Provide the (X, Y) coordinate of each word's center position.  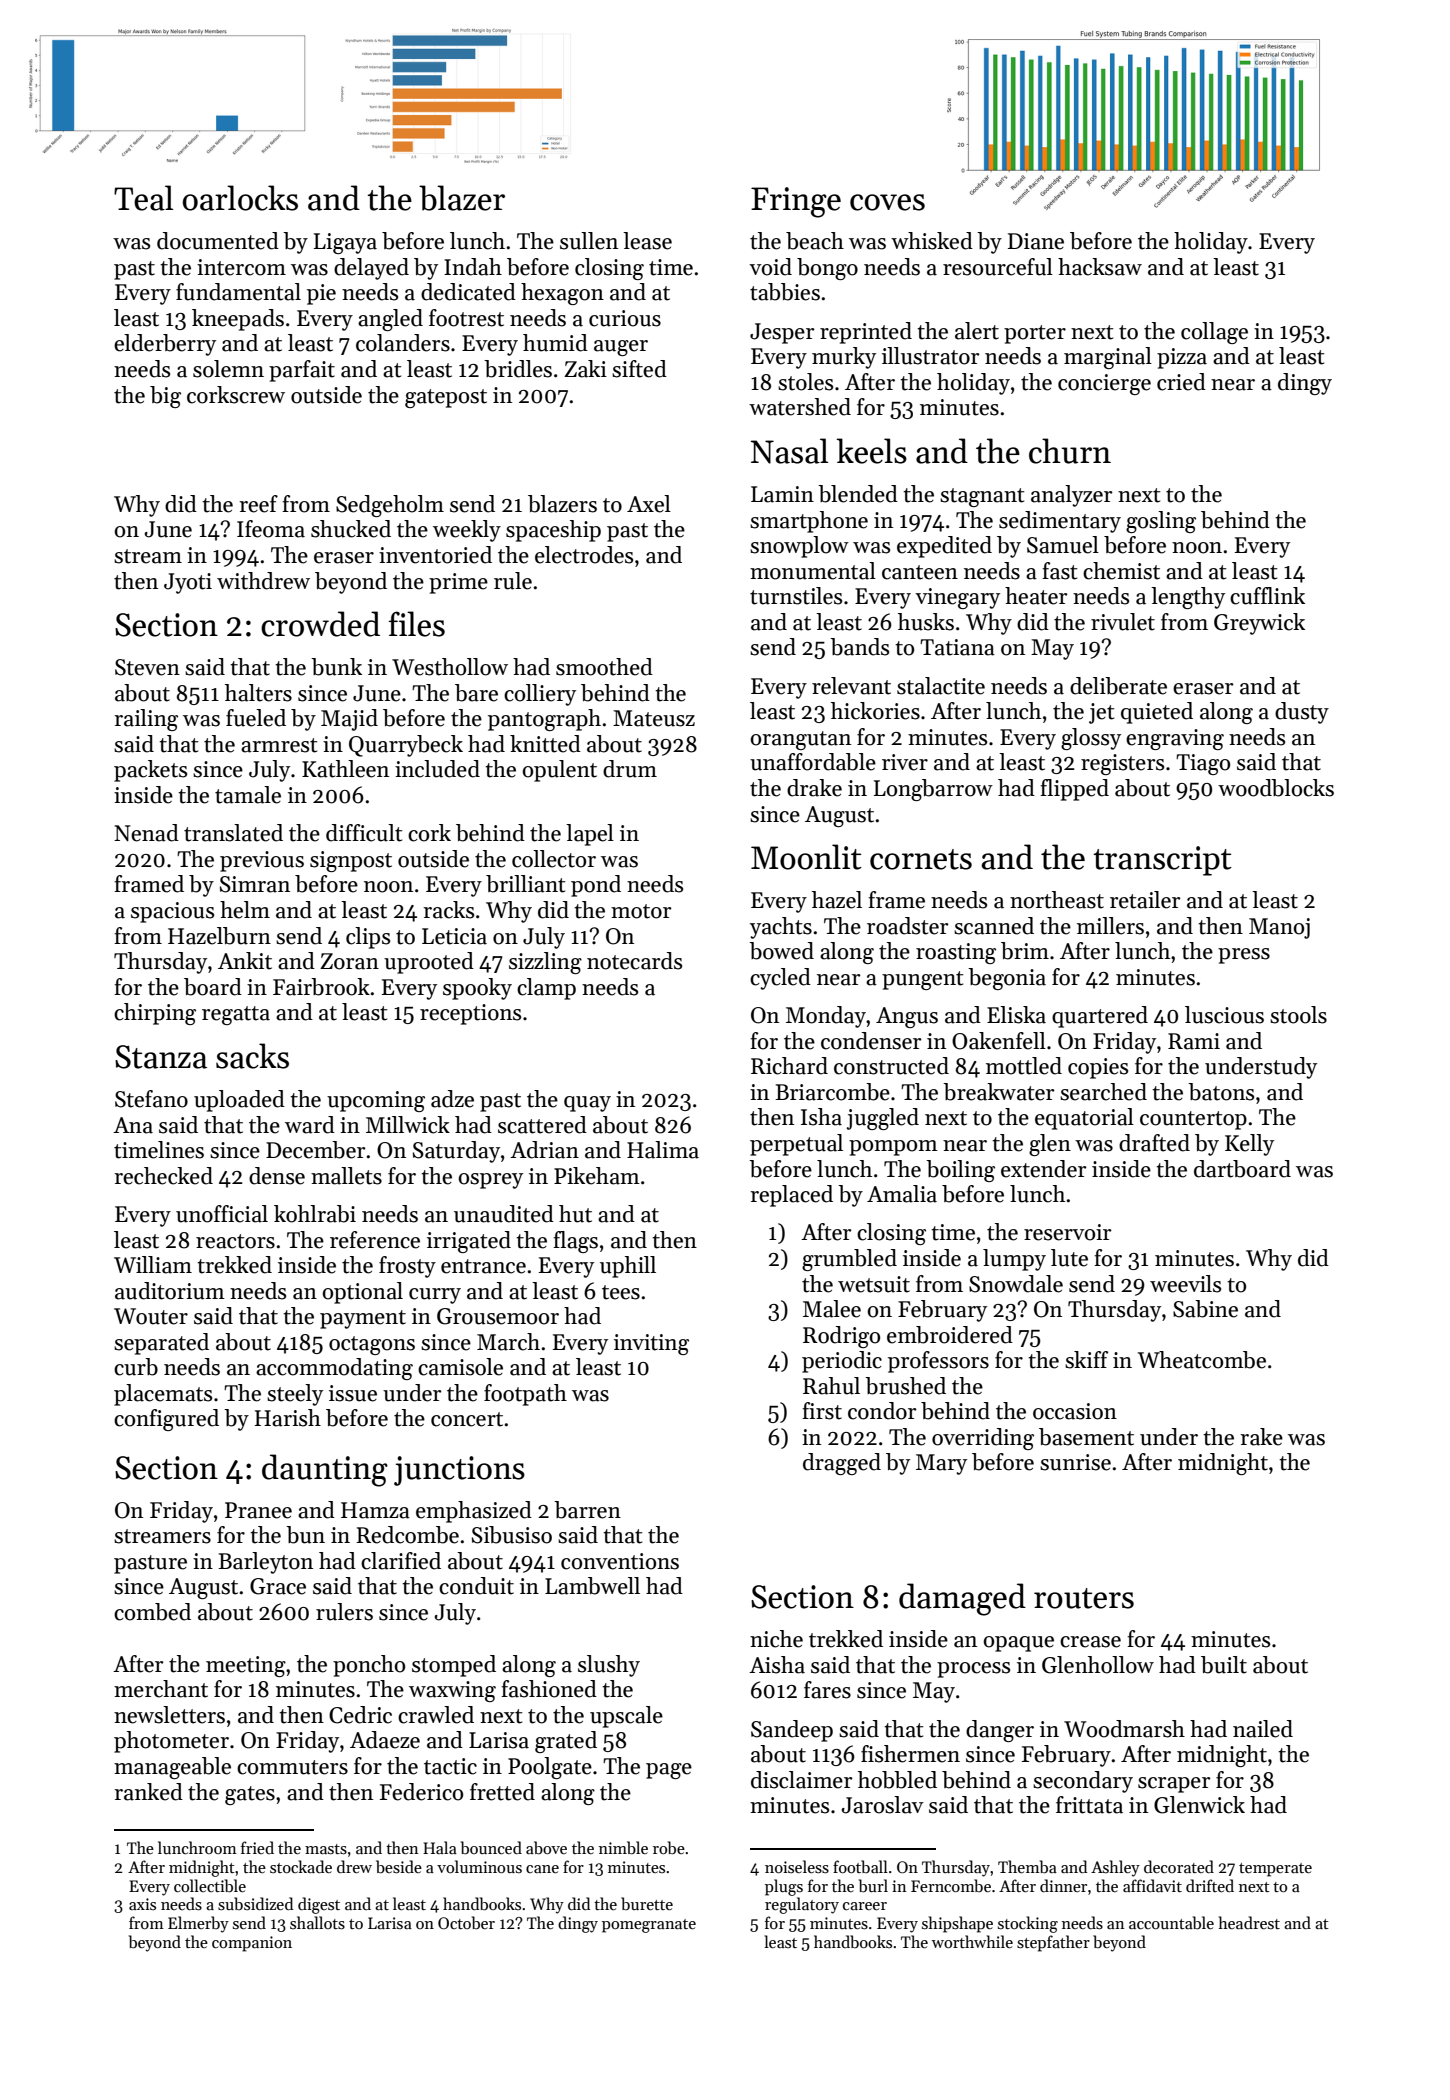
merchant (161, 1689)
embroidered (950, 1335)
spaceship (553, 531)
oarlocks (240, 198)
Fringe (796, 202)
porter (1035, 334)
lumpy (1014, 1260)
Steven (147, 667)
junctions (459, 1471)
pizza (1182, 358)
